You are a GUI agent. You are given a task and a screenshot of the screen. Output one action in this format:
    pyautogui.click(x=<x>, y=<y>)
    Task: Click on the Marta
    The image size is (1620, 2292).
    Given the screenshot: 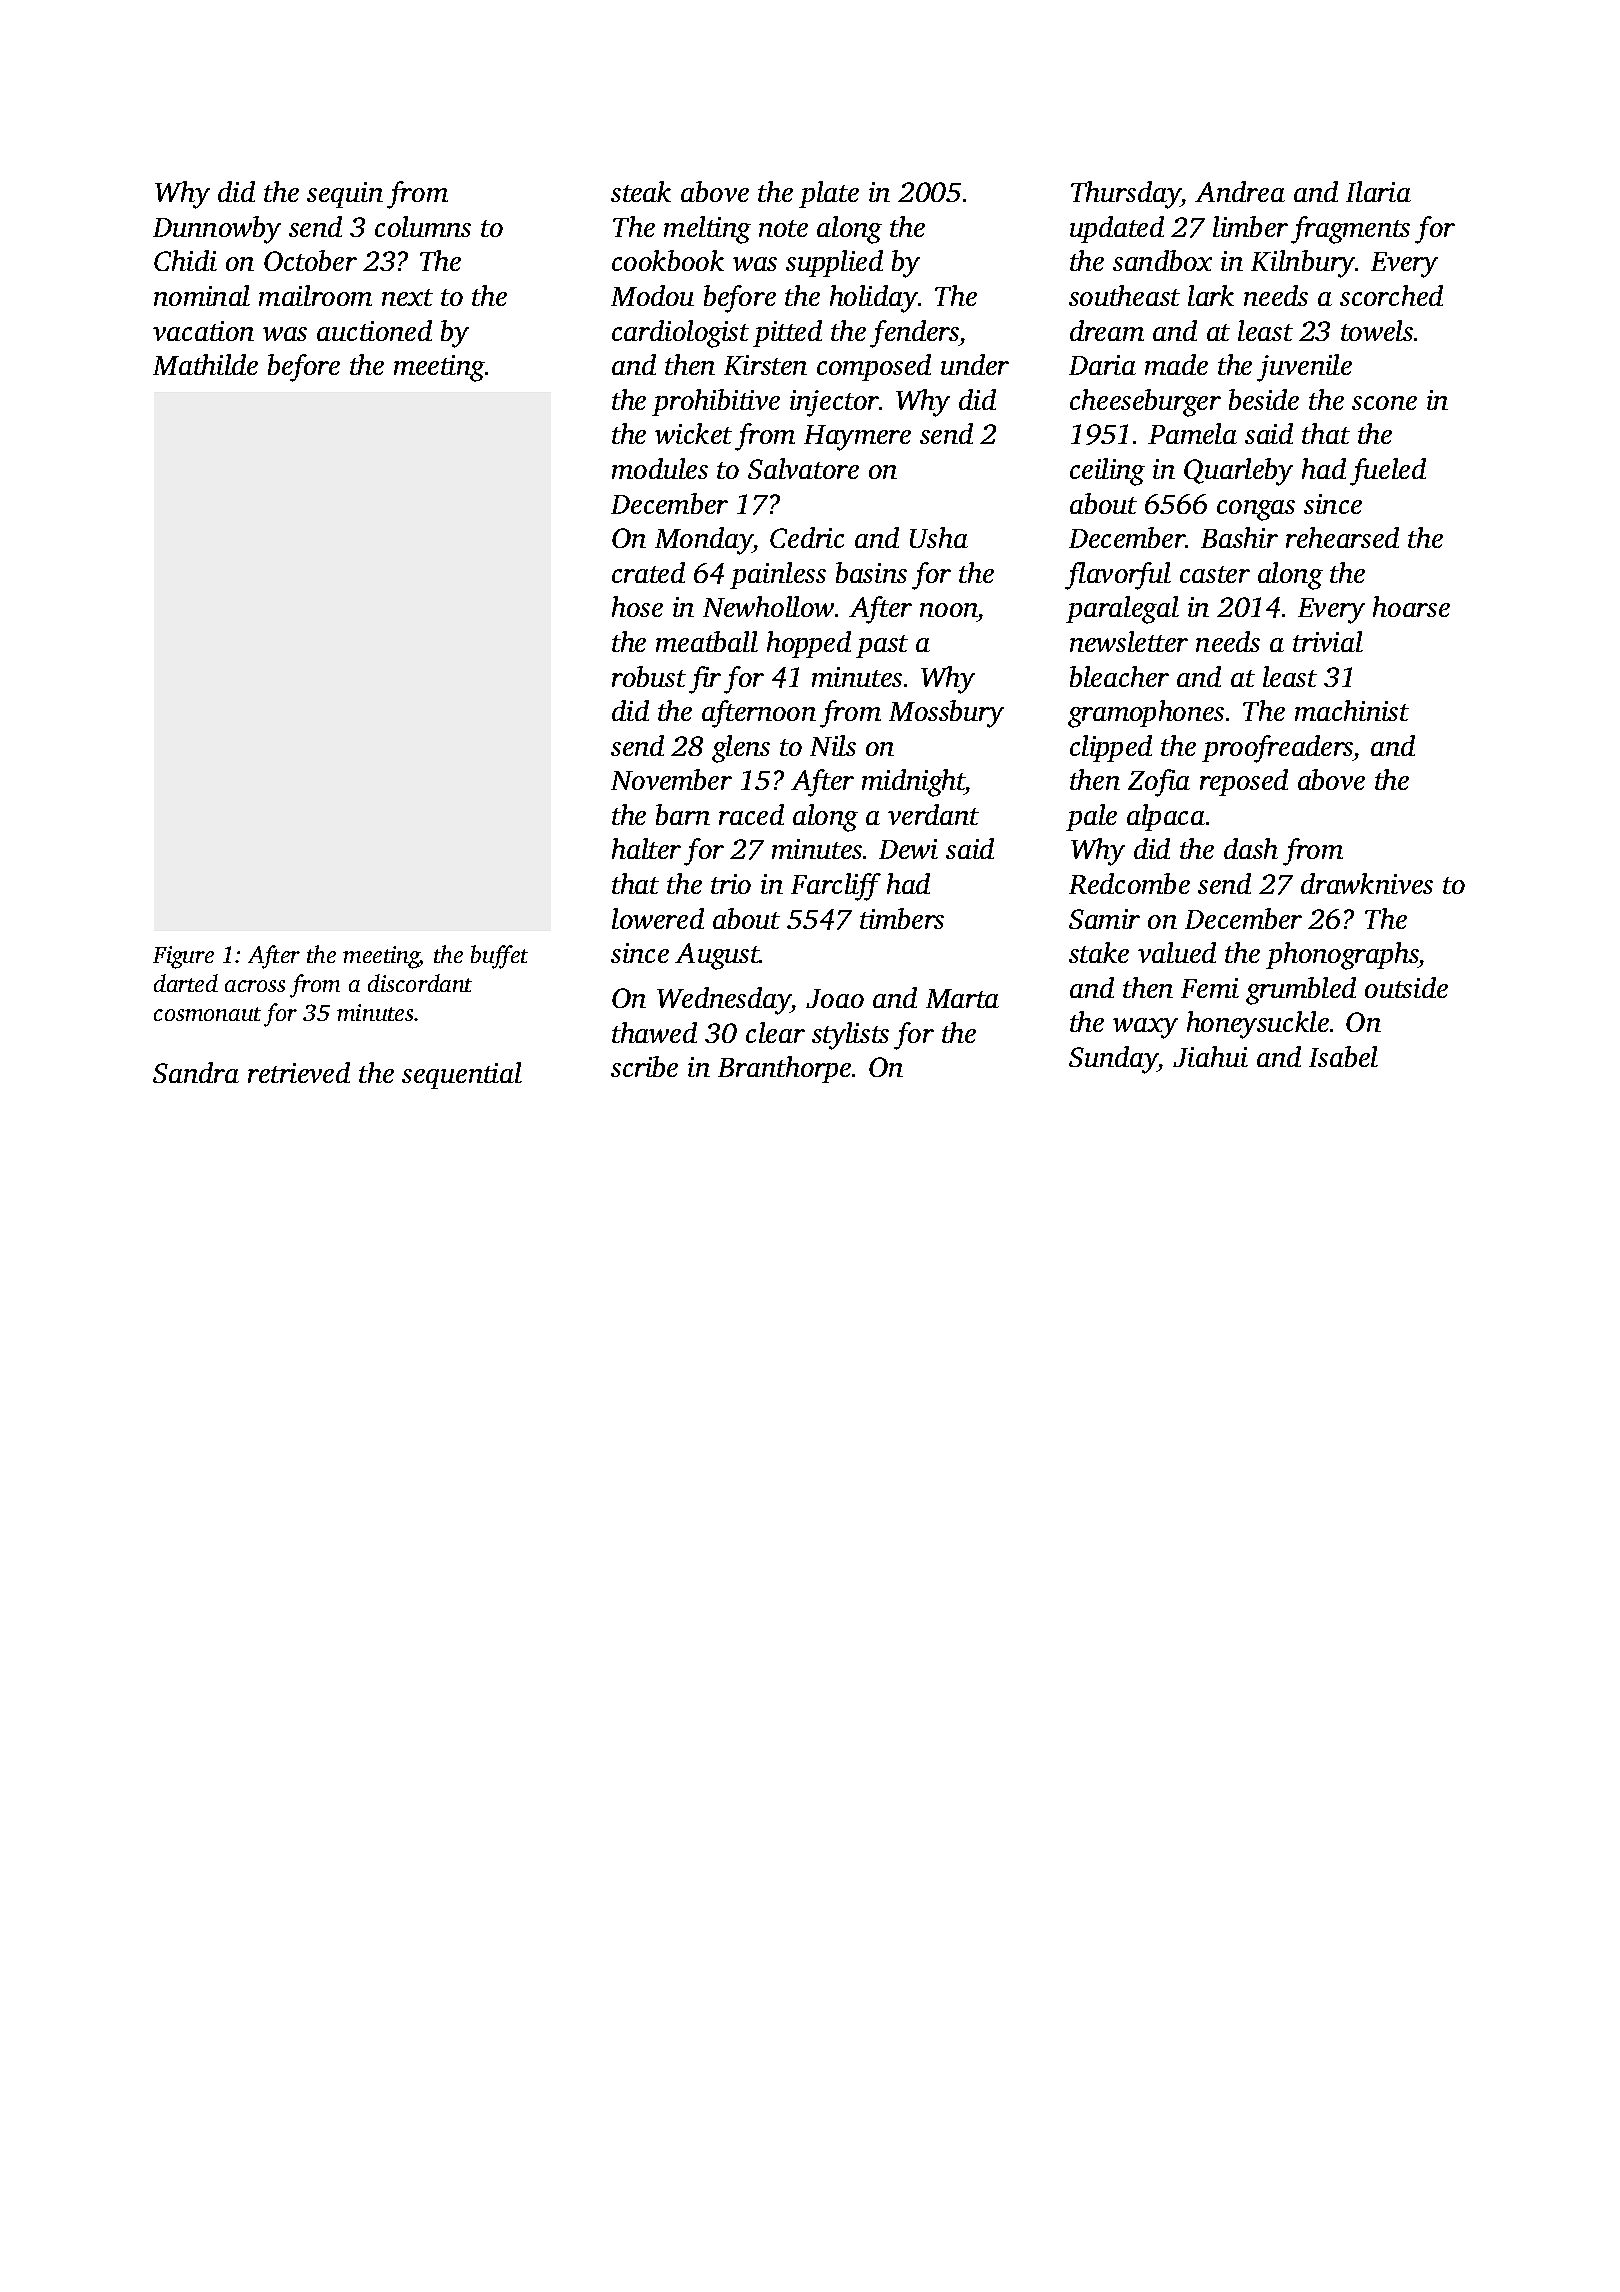 What is the action you would take?
    pyautogui.click(x=962, y=998)
